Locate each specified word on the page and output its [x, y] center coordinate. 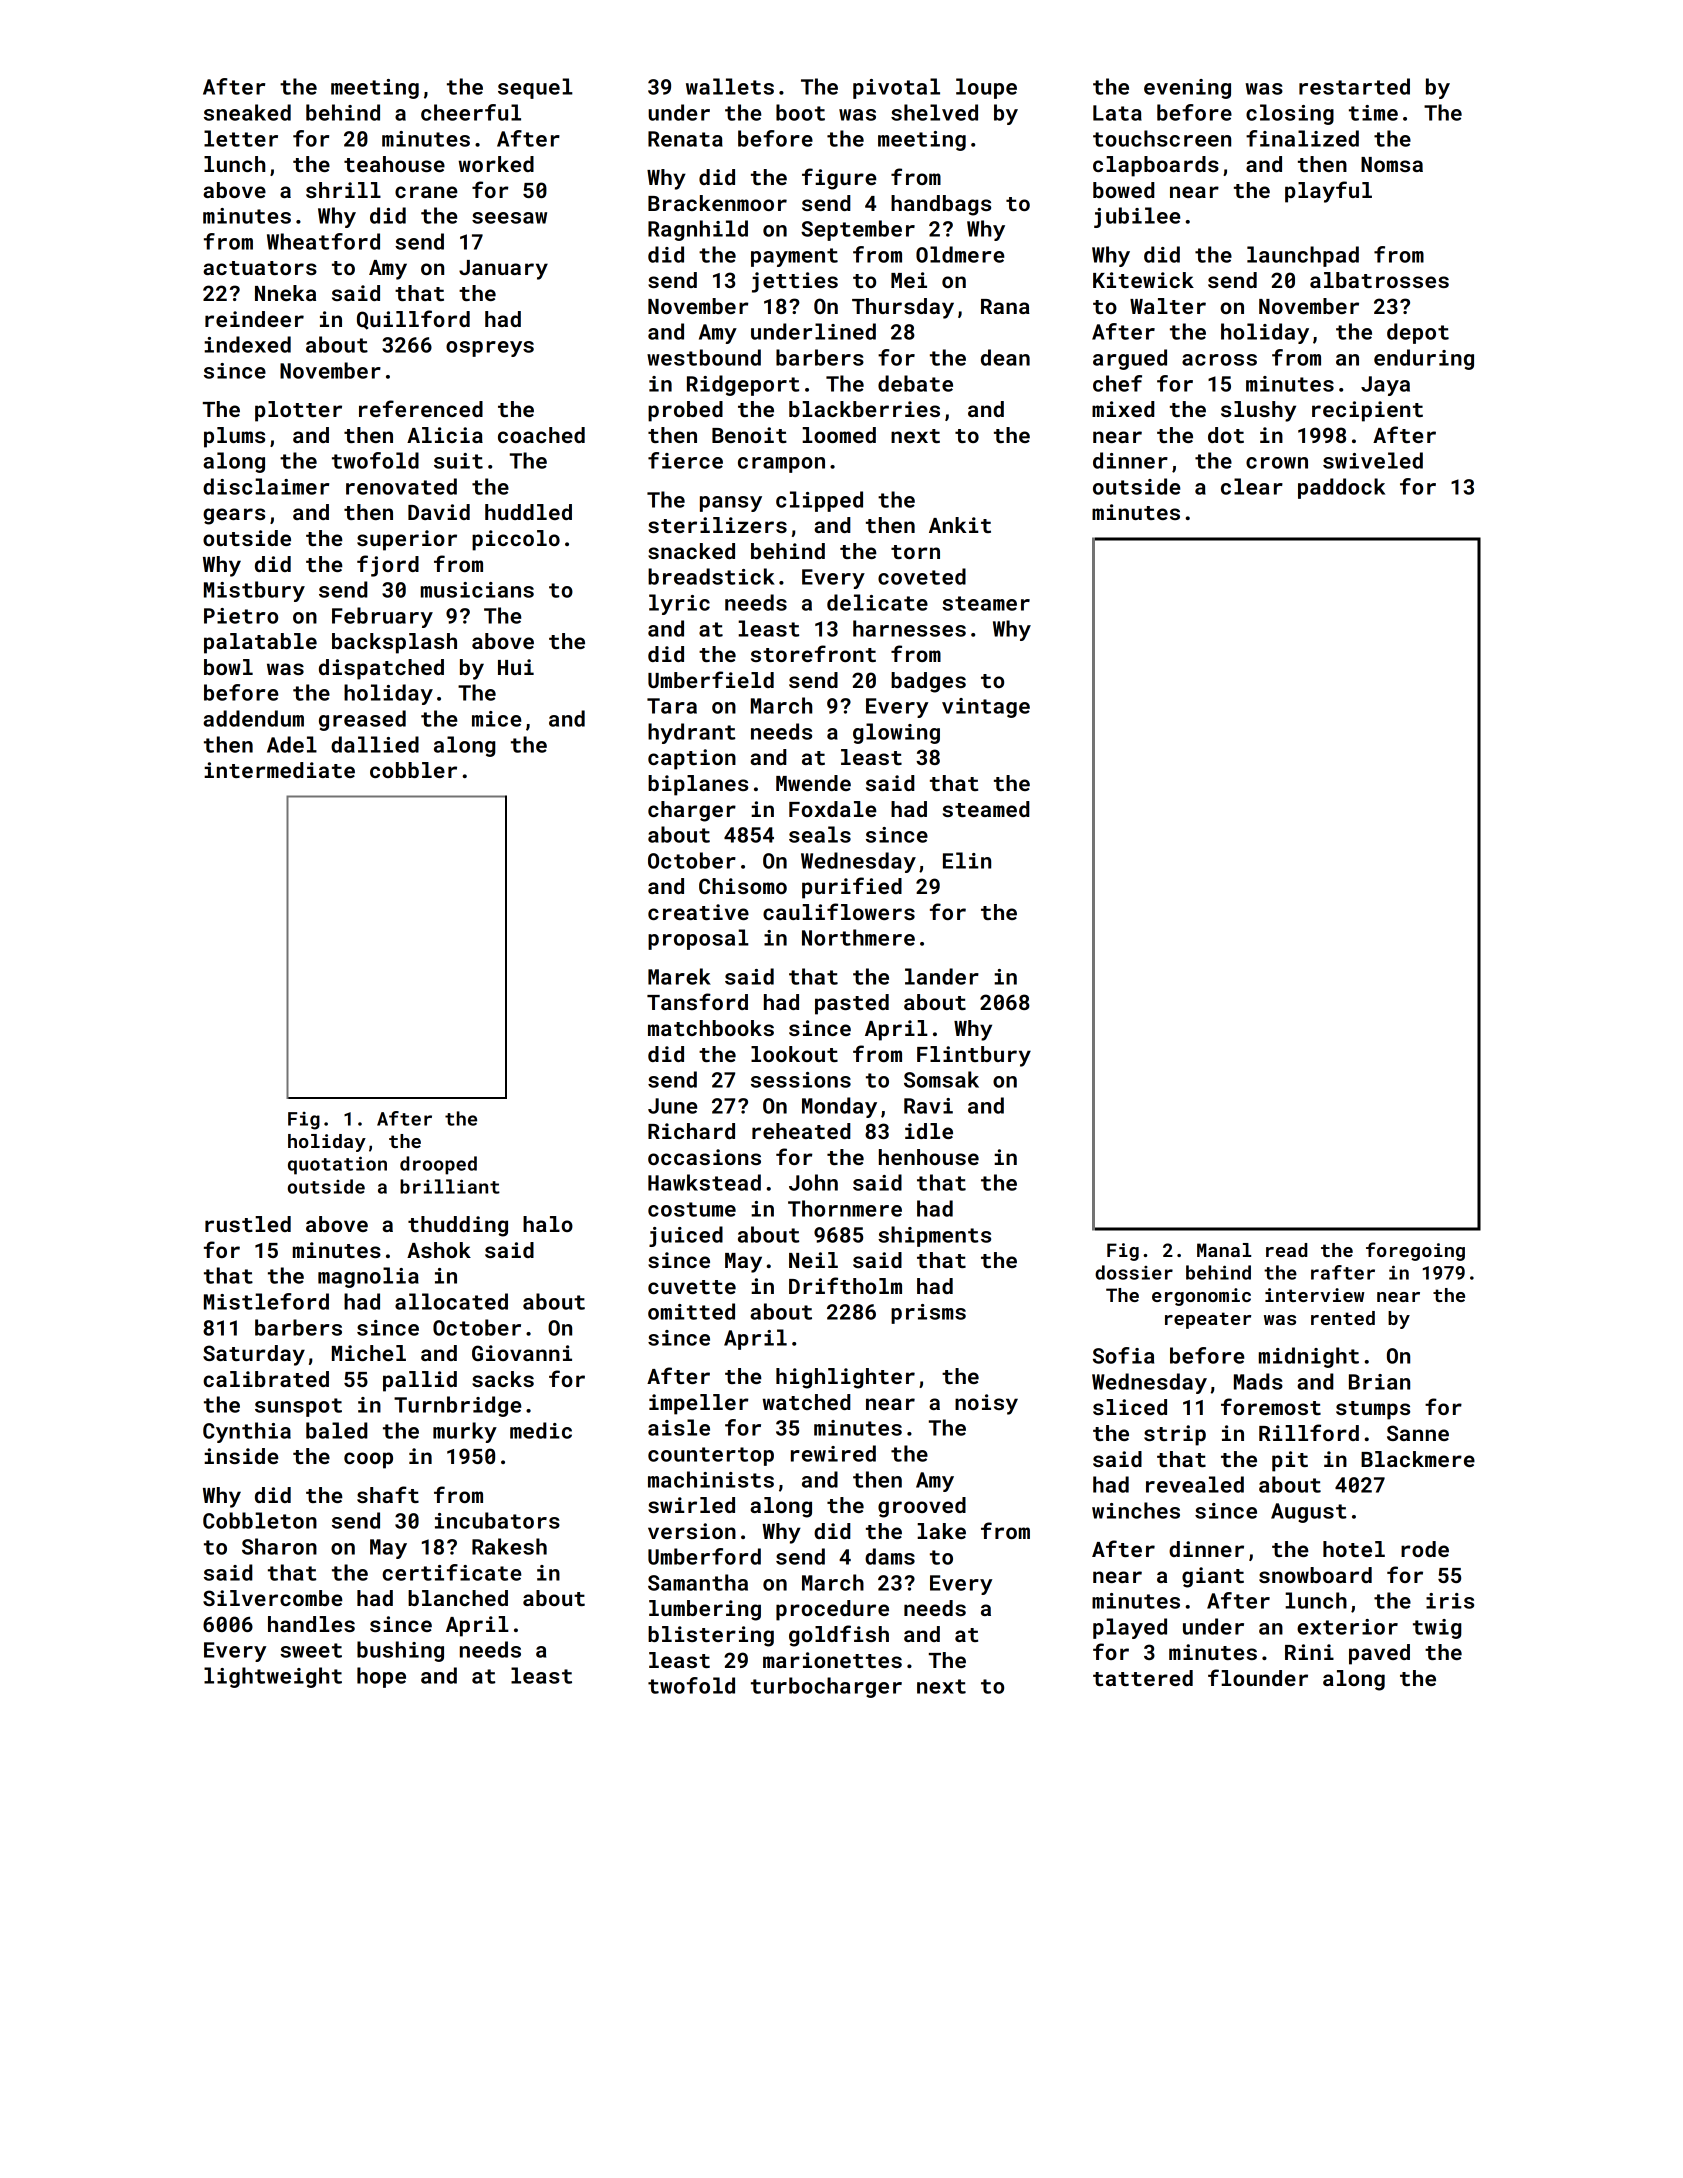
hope [381, 1677]
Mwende [813, 783]
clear [1252, 486]
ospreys [490, 349]
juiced [686, 1236]
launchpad [1303, 256]
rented [1343, 1318]
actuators [260, 268]
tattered [1143, 1678]
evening [1187, 89]
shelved [934, 112]
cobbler [413, 770]
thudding [458, 1226]
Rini [1309, 1652]
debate [915, 383]
